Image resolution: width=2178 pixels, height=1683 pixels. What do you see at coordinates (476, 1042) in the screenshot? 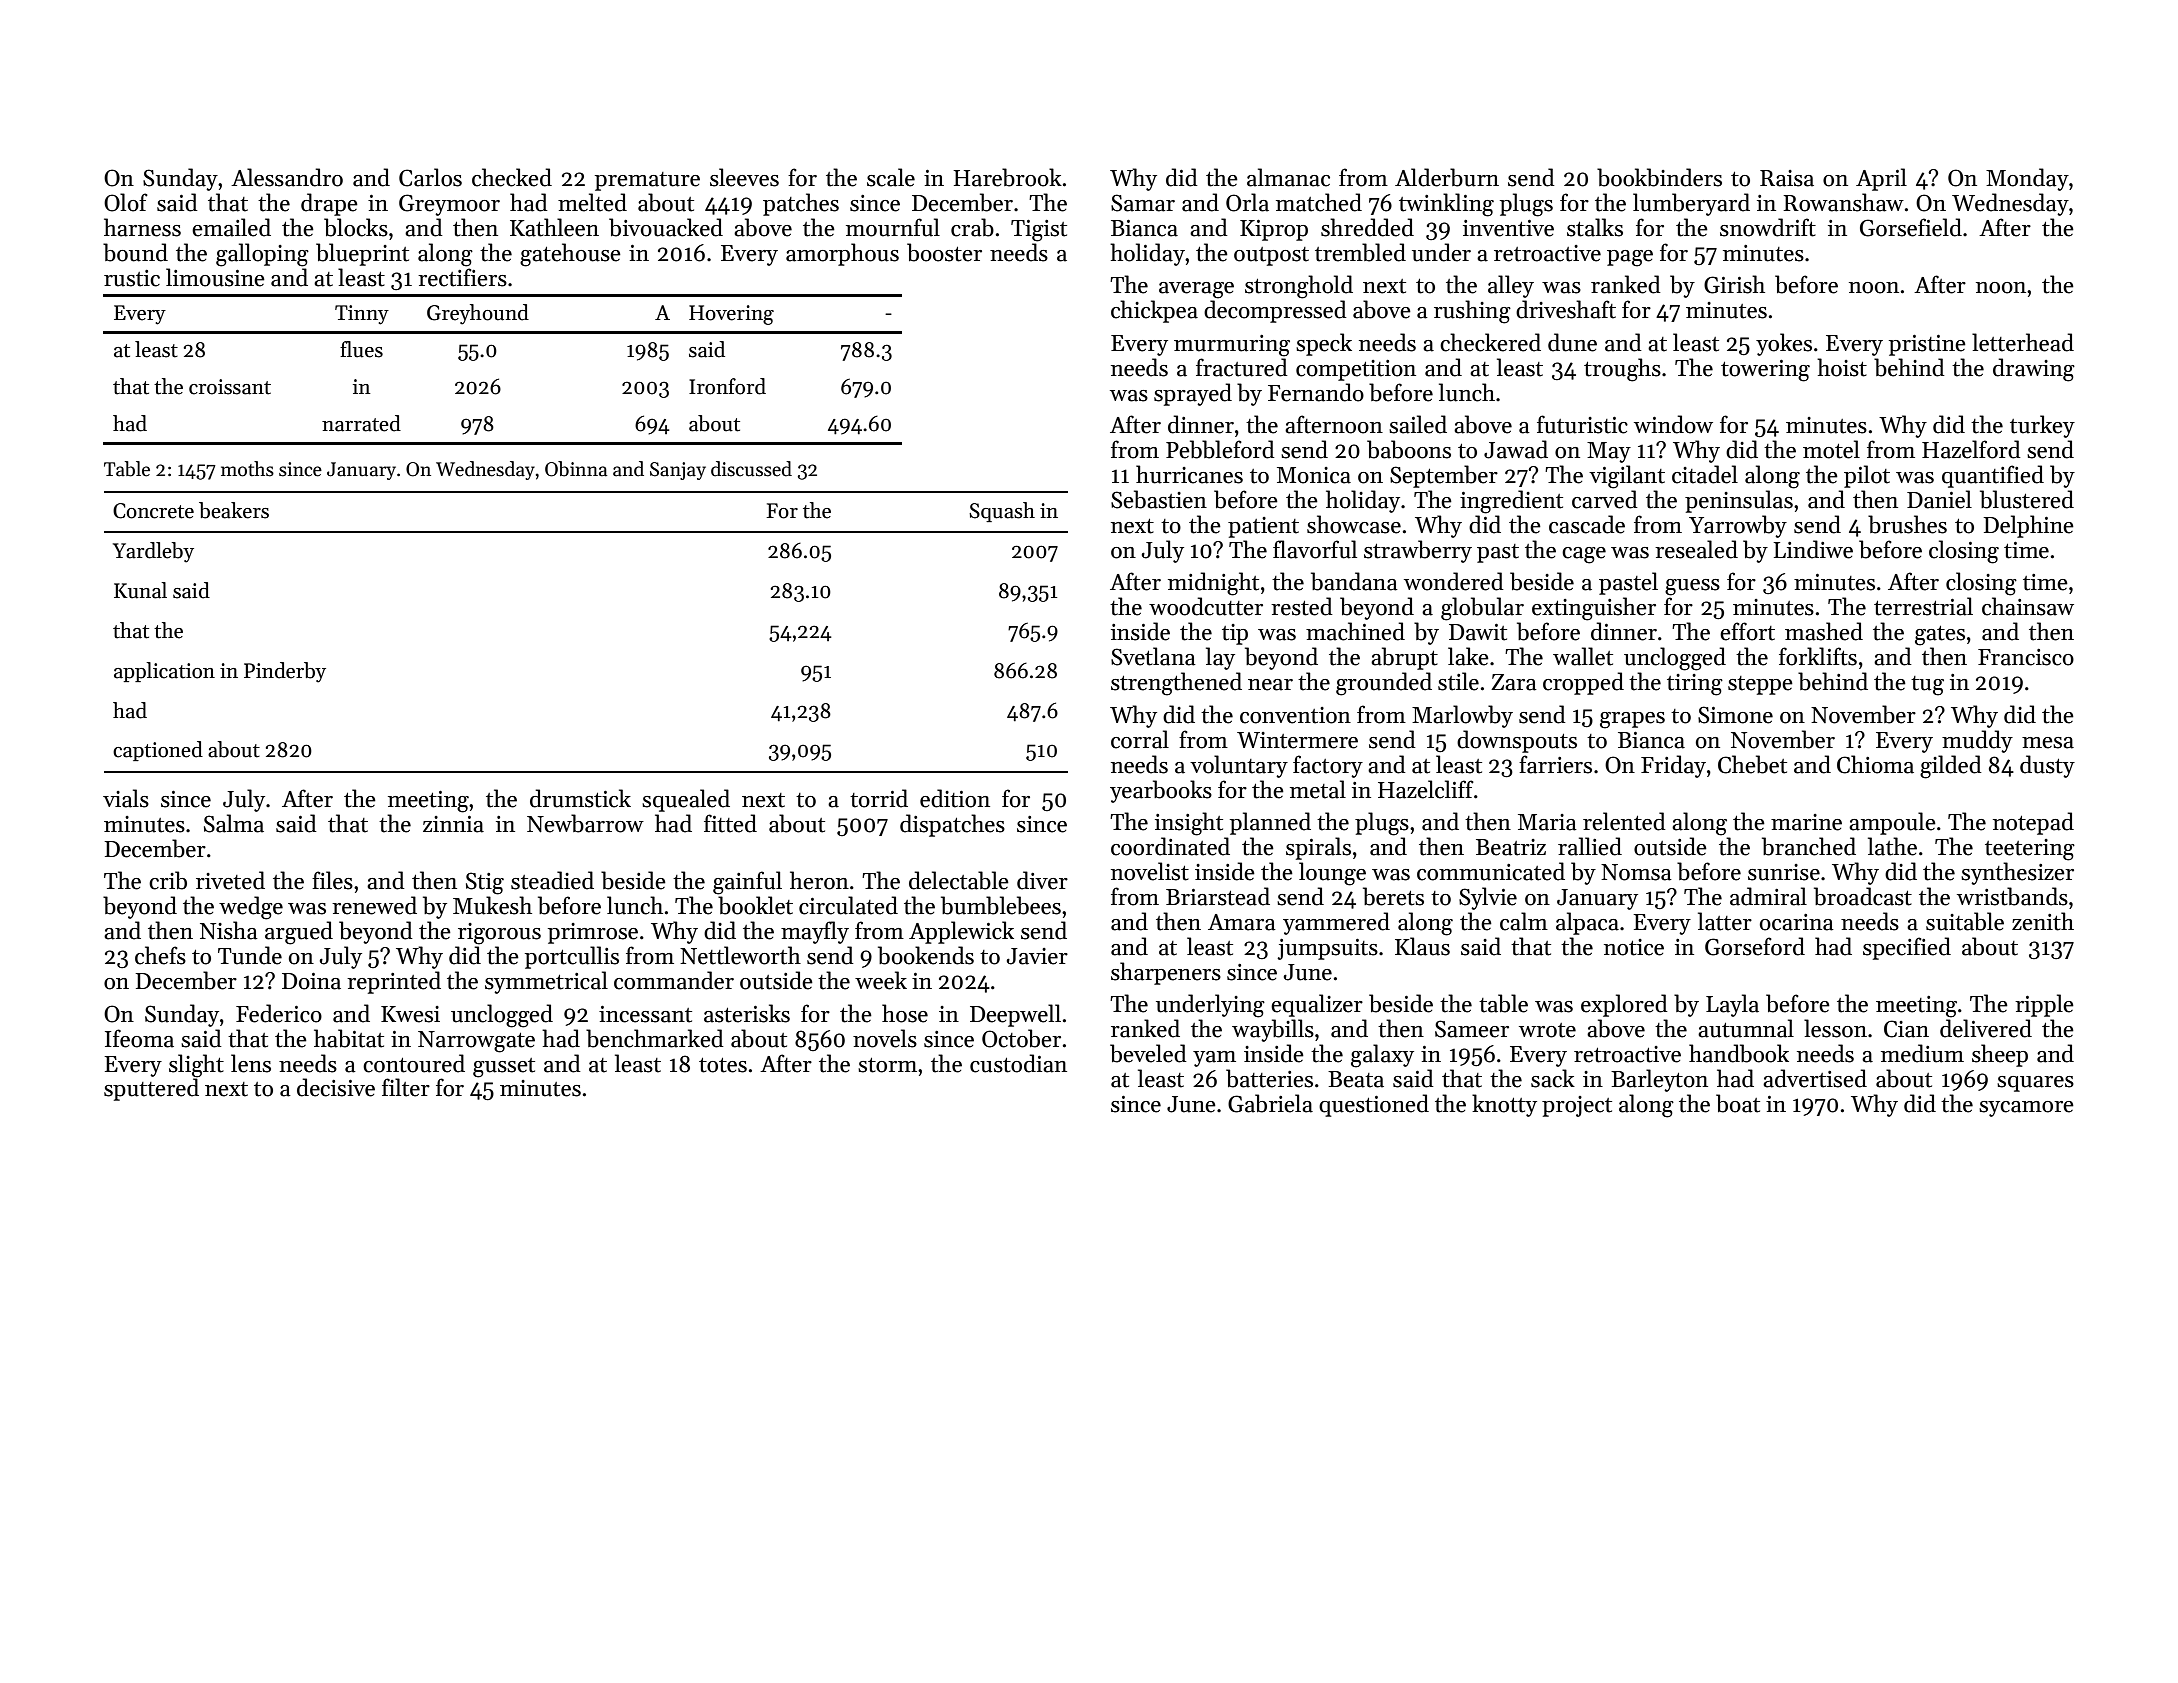
I see `Narrowgate` at bounding box center [476, 1042].
